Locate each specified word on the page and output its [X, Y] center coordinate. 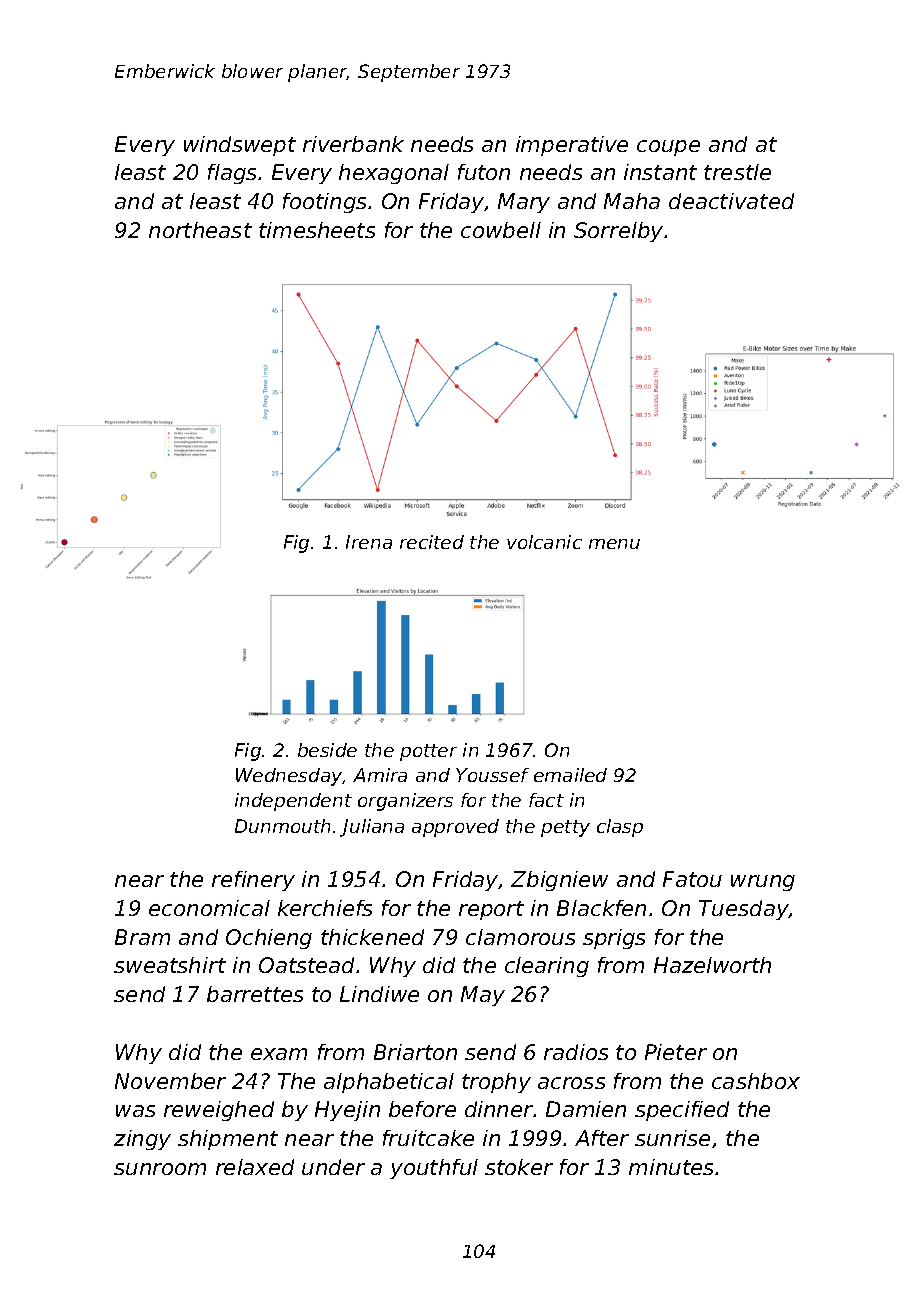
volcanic [544, 542]
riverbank [353, 144]
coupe [668, 148]
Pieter [676, 1052]
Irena [369, 542]
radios [576, 1052]
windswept [240, 146]
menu [614, 544]
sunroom [160, 1169]
